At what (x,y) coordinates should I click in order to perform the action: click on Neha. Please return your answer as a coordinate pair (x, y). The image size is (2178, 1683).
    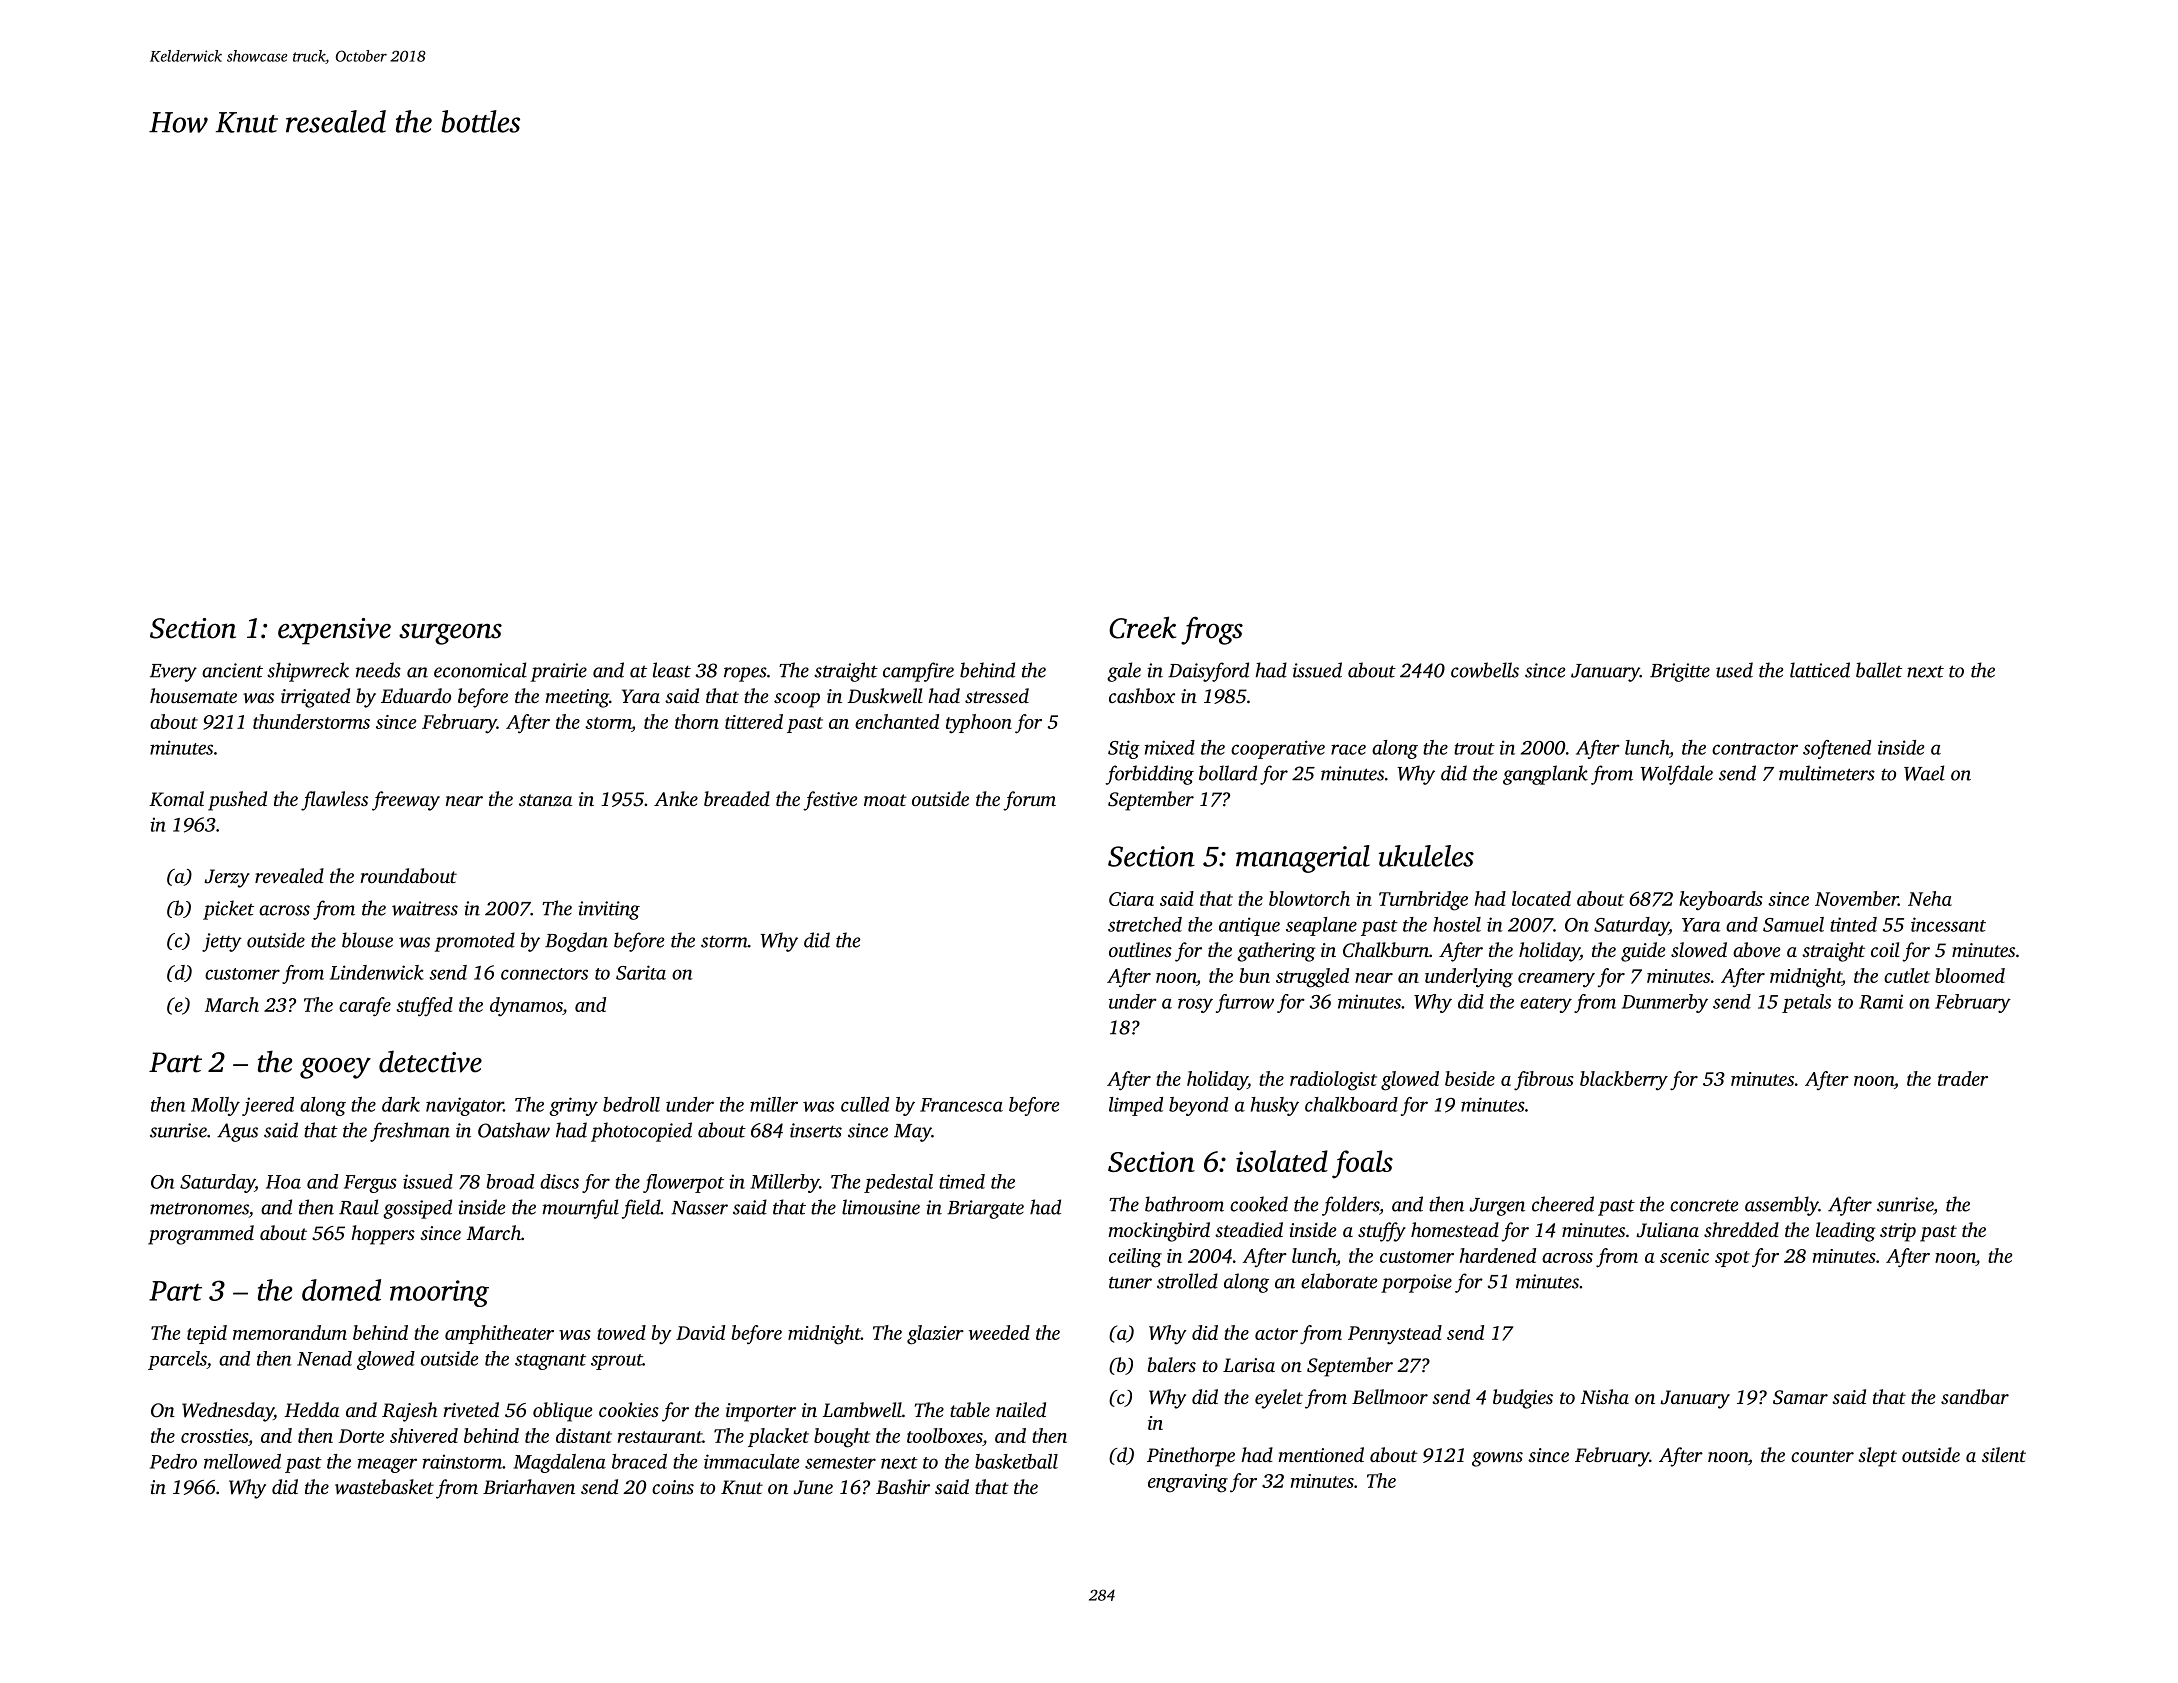
    Looking at the image, I should click on (1930, 898).
